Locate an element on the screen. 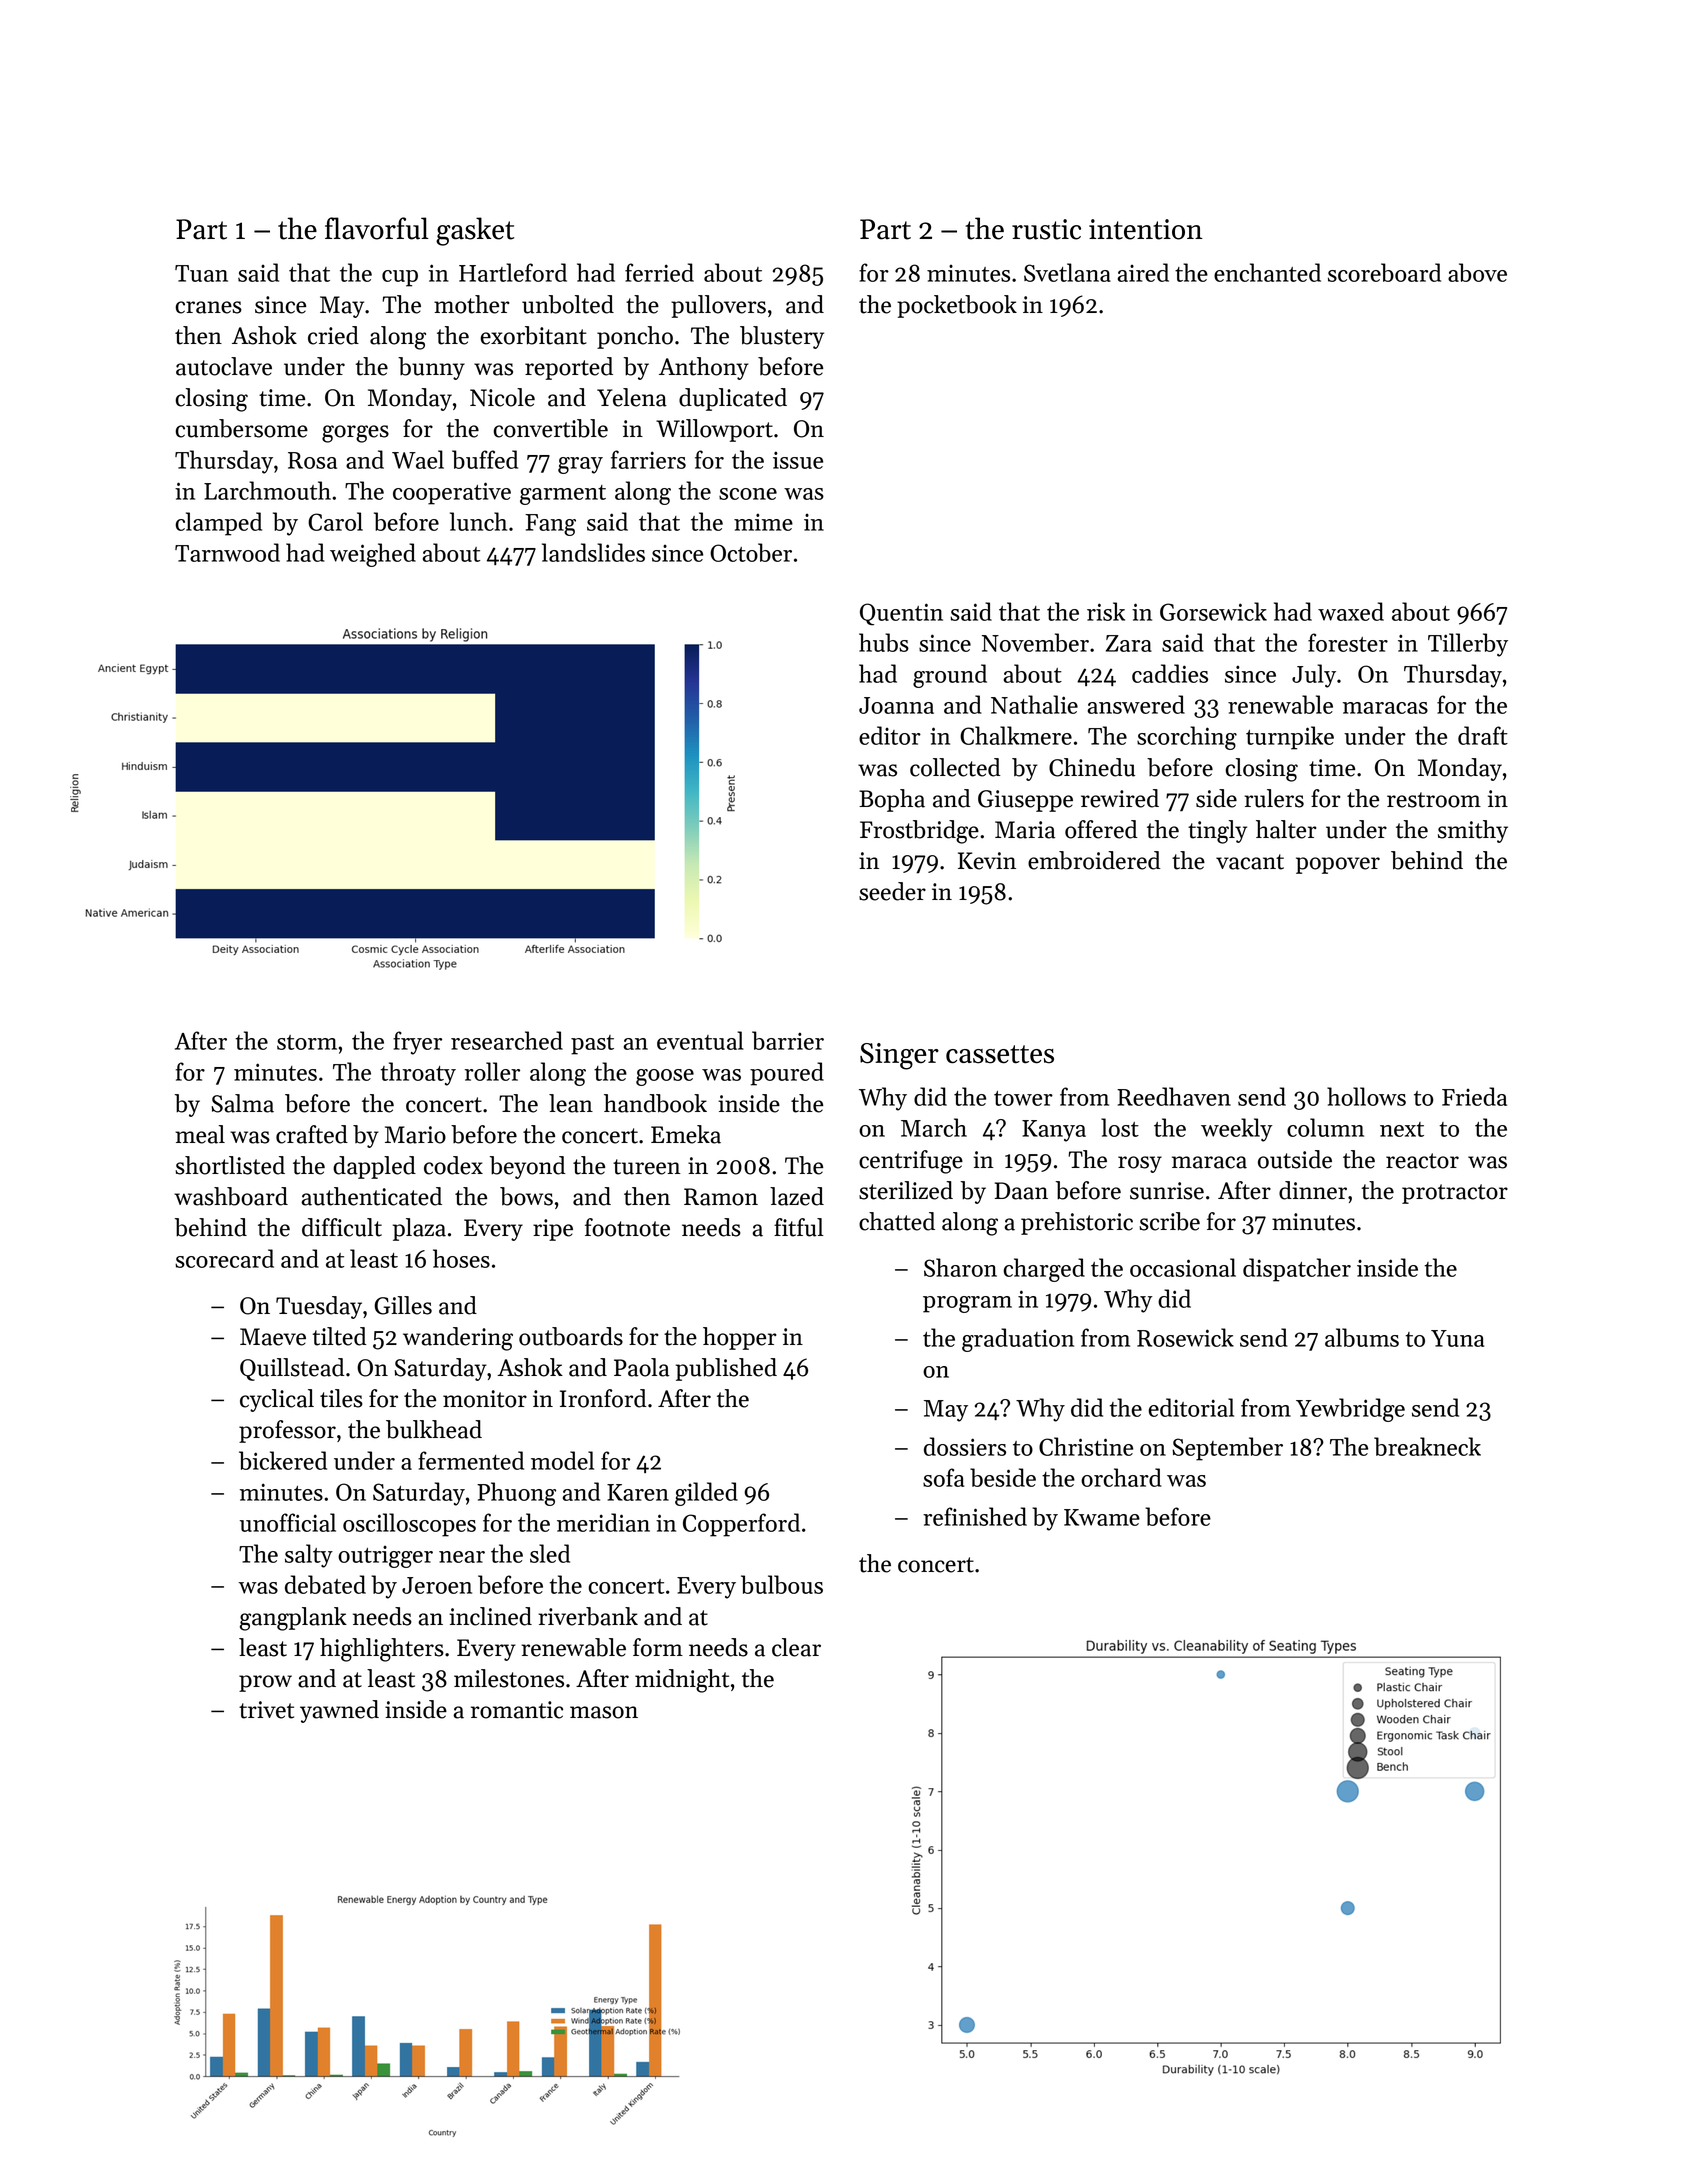  Yuna is located at coordinates (1457, 1338).
